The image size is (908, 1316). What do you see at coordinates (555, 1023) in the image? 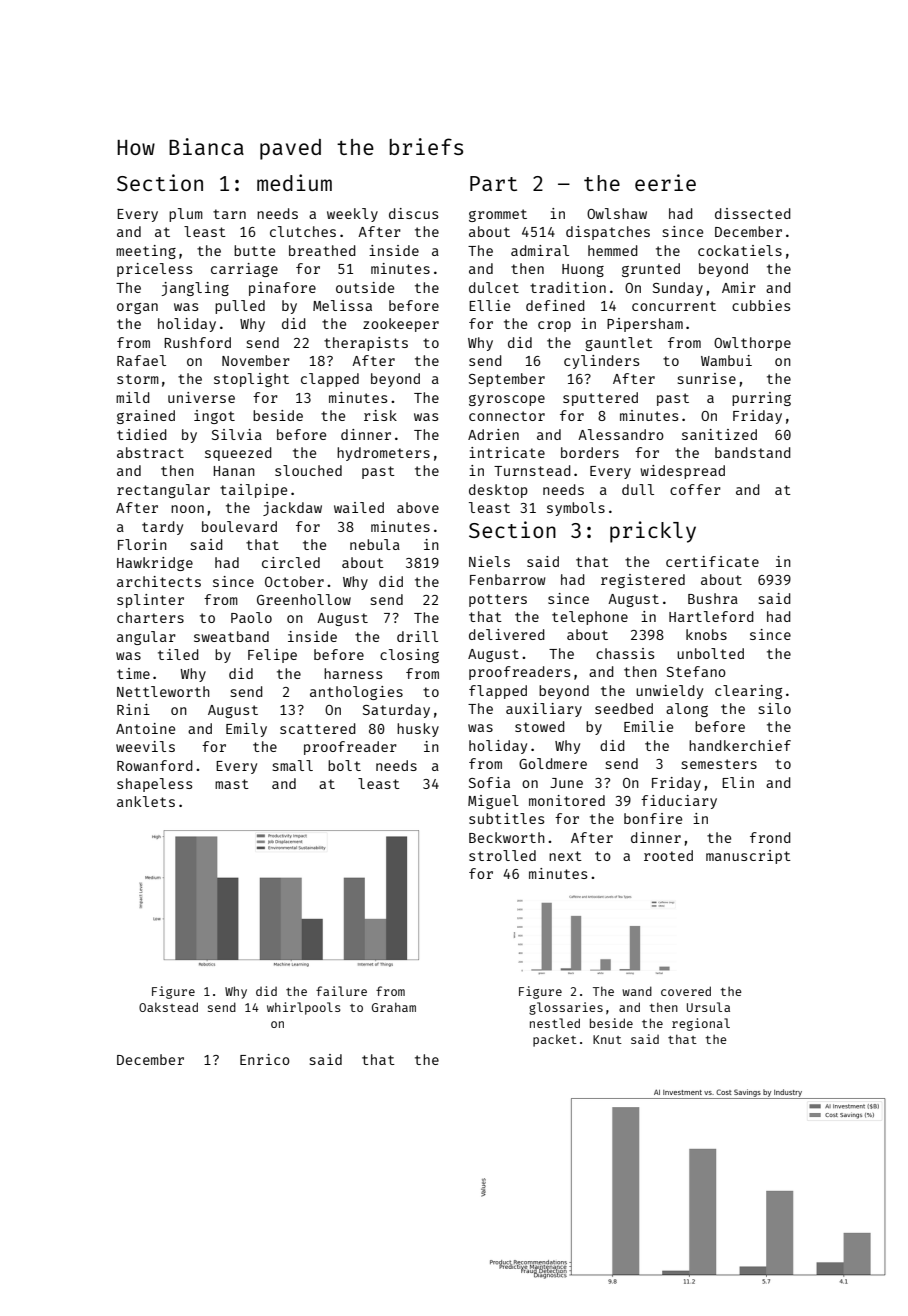
I see `nestled` at bounding box center [555, 1023].
